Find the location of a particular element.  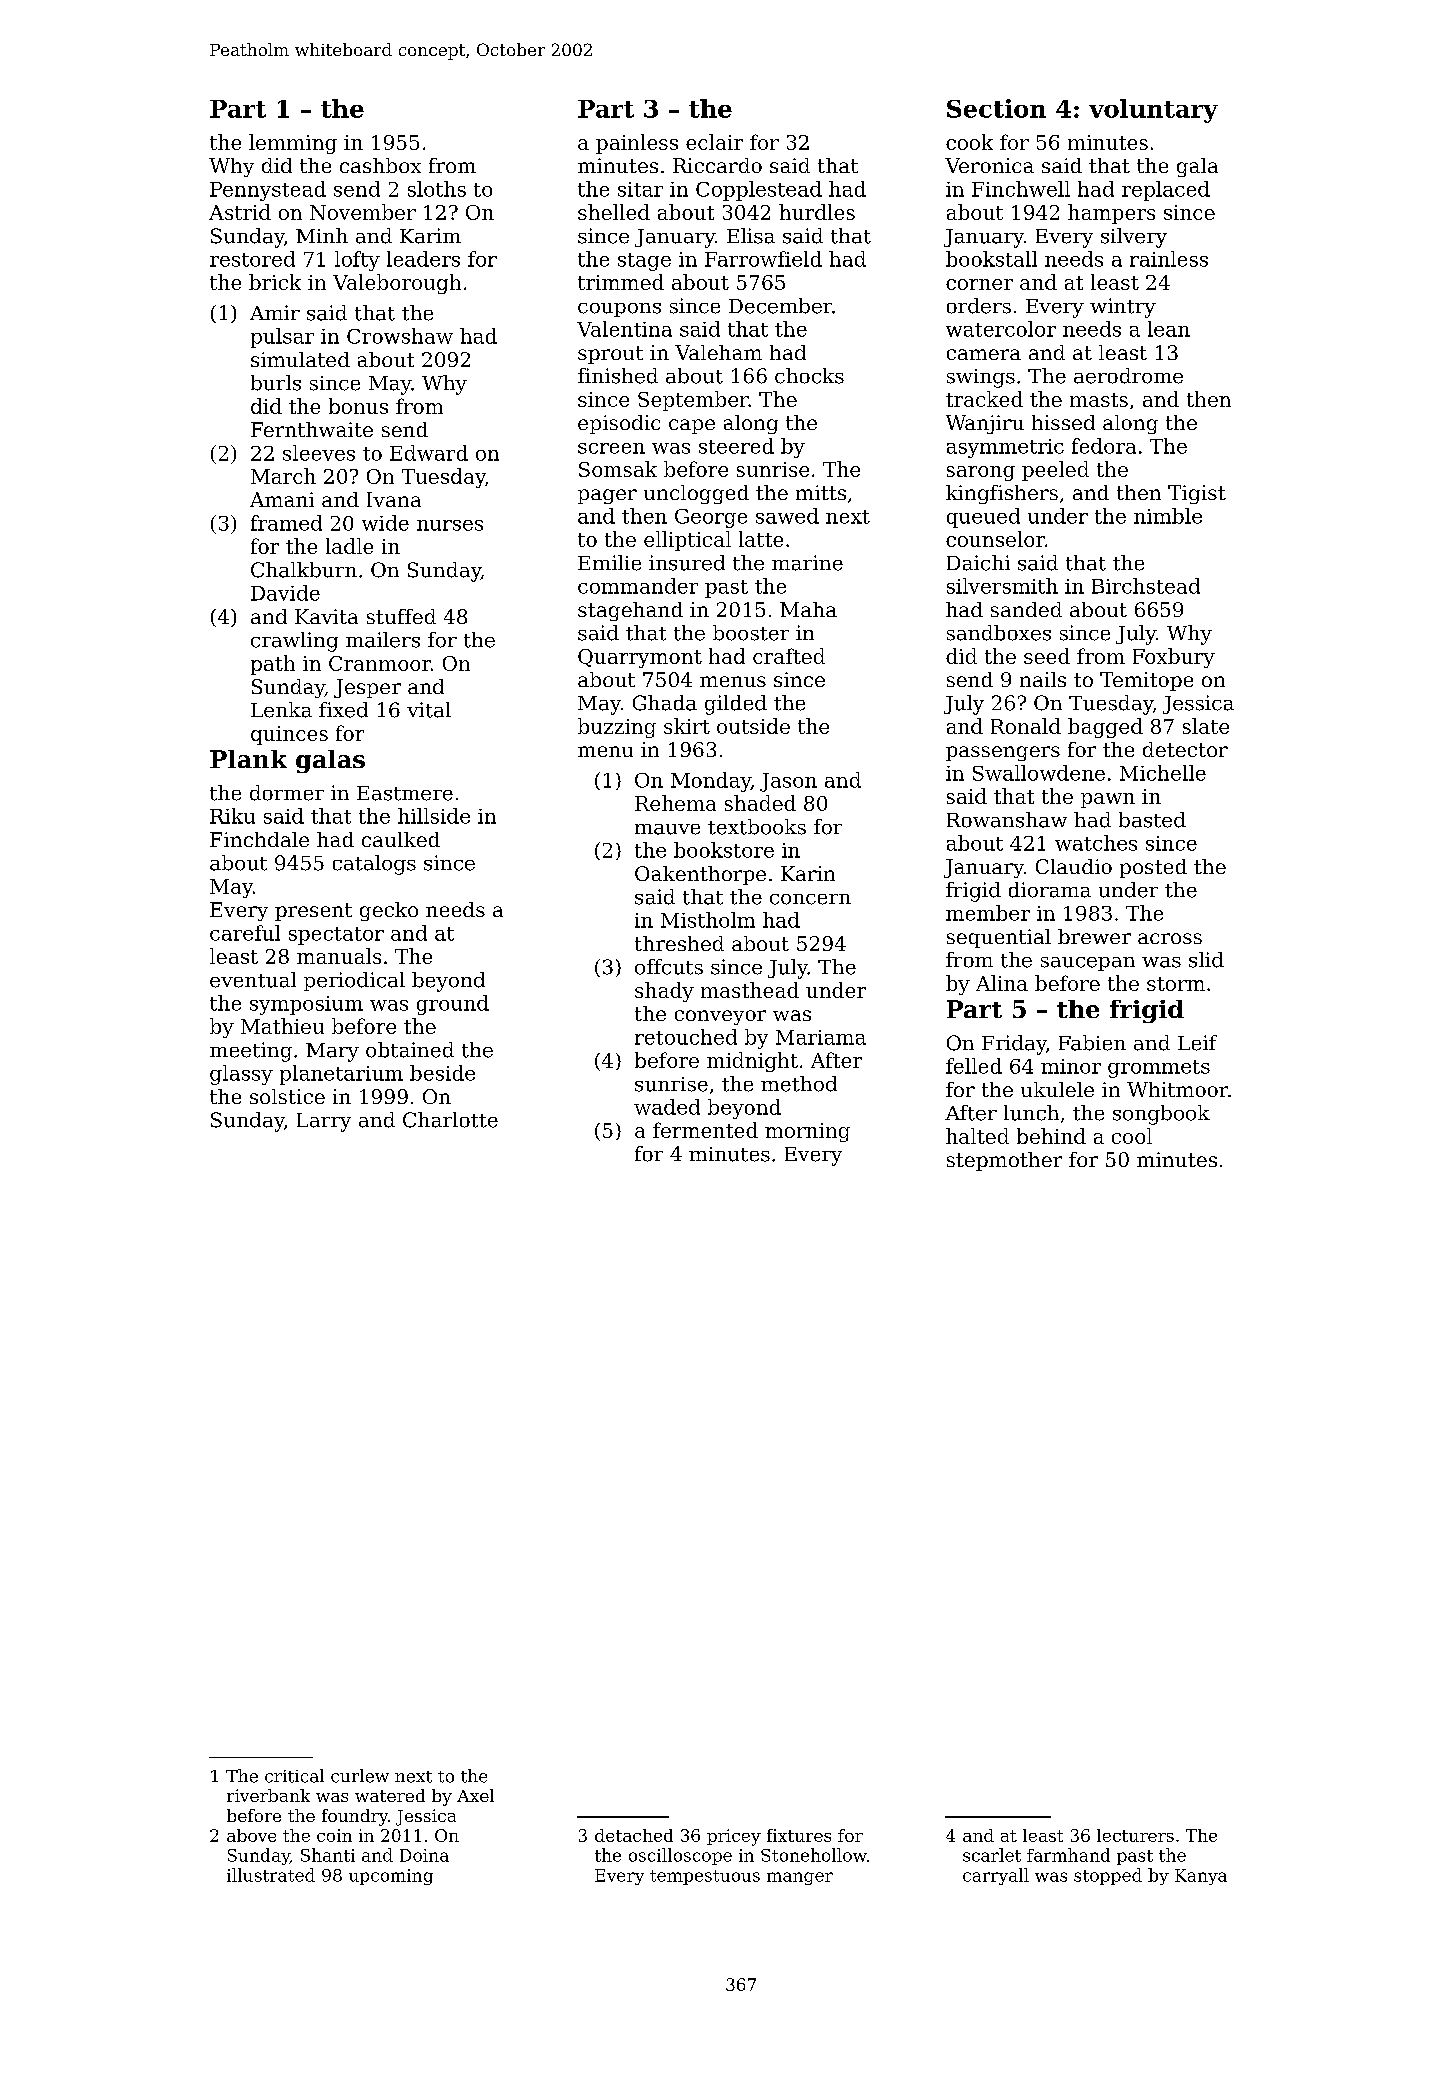

fixtures is located at coordinates (799, 1835).
